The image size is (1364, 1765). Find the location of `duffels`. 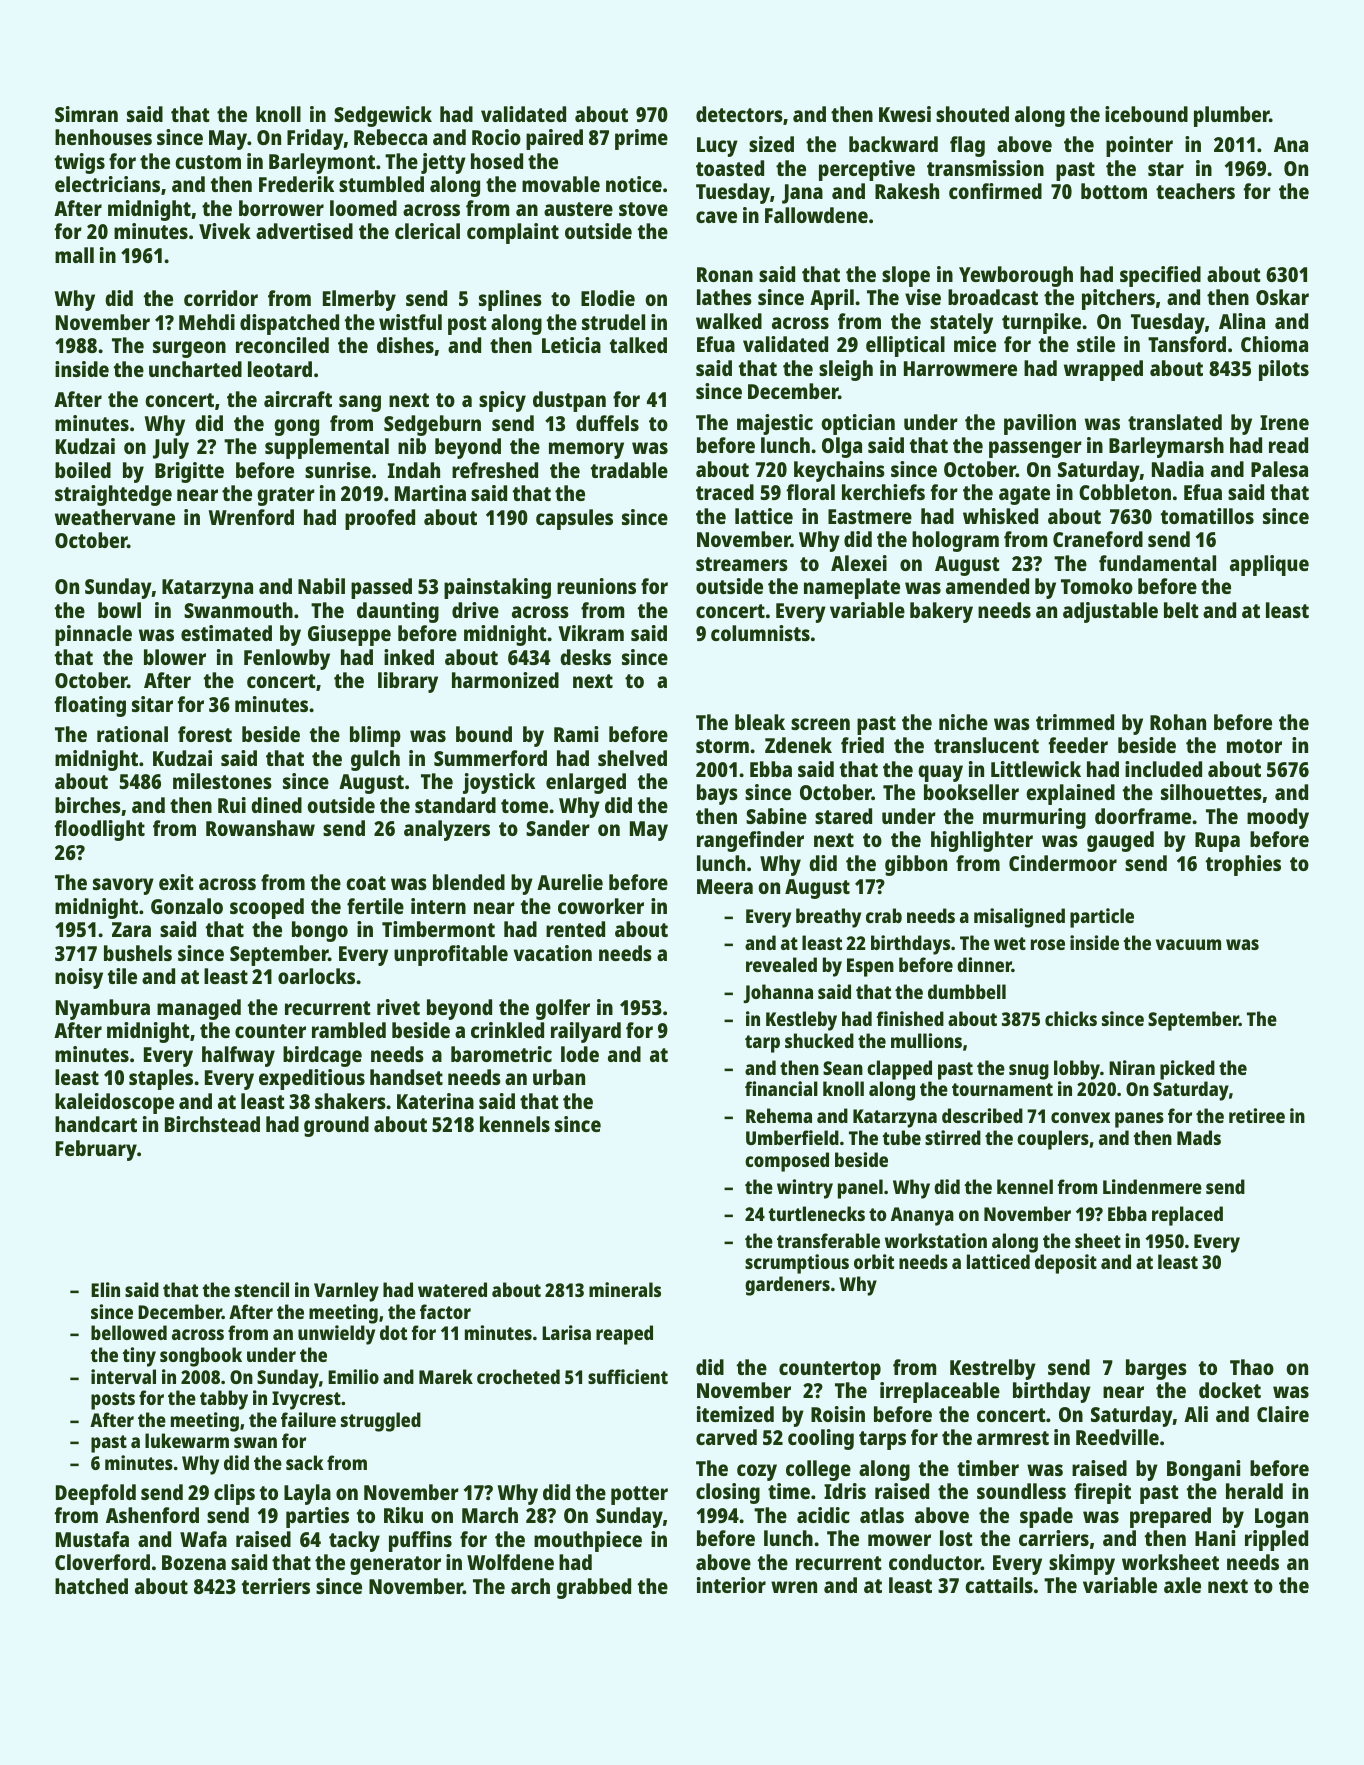

duffels is located at coordinates (607, 423).
